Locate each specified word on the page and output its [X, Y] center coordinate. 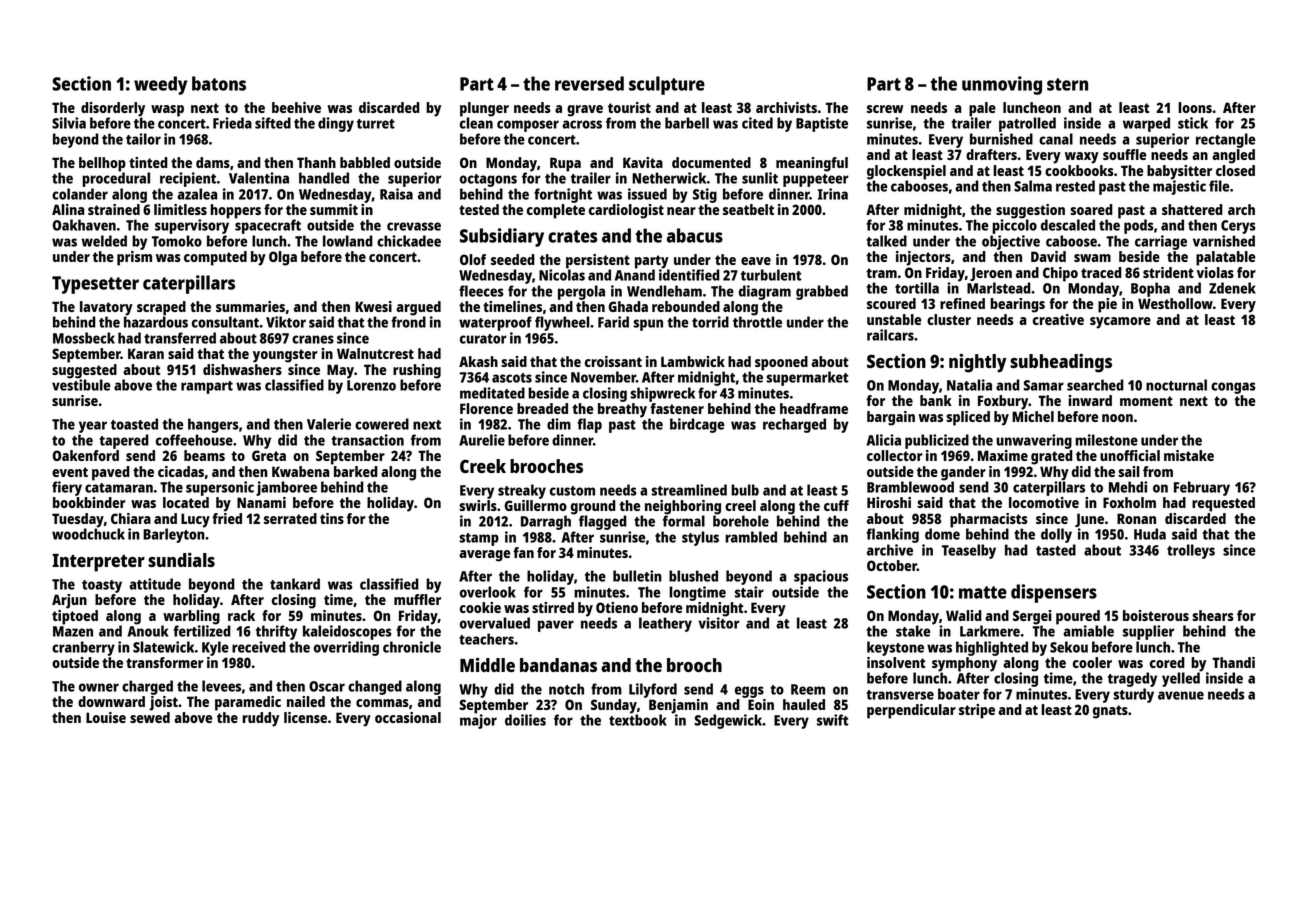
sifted [273, 123]
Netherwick [669, 178]
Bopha [1150, 289]
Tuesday [78, 520]
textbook [638, 720]
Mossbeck [84, 338]
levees [221, 686]
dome [942, 534]
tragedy [1132, 679]
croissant [613, 361]
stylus [700, 538]
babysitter [1179, 172]
